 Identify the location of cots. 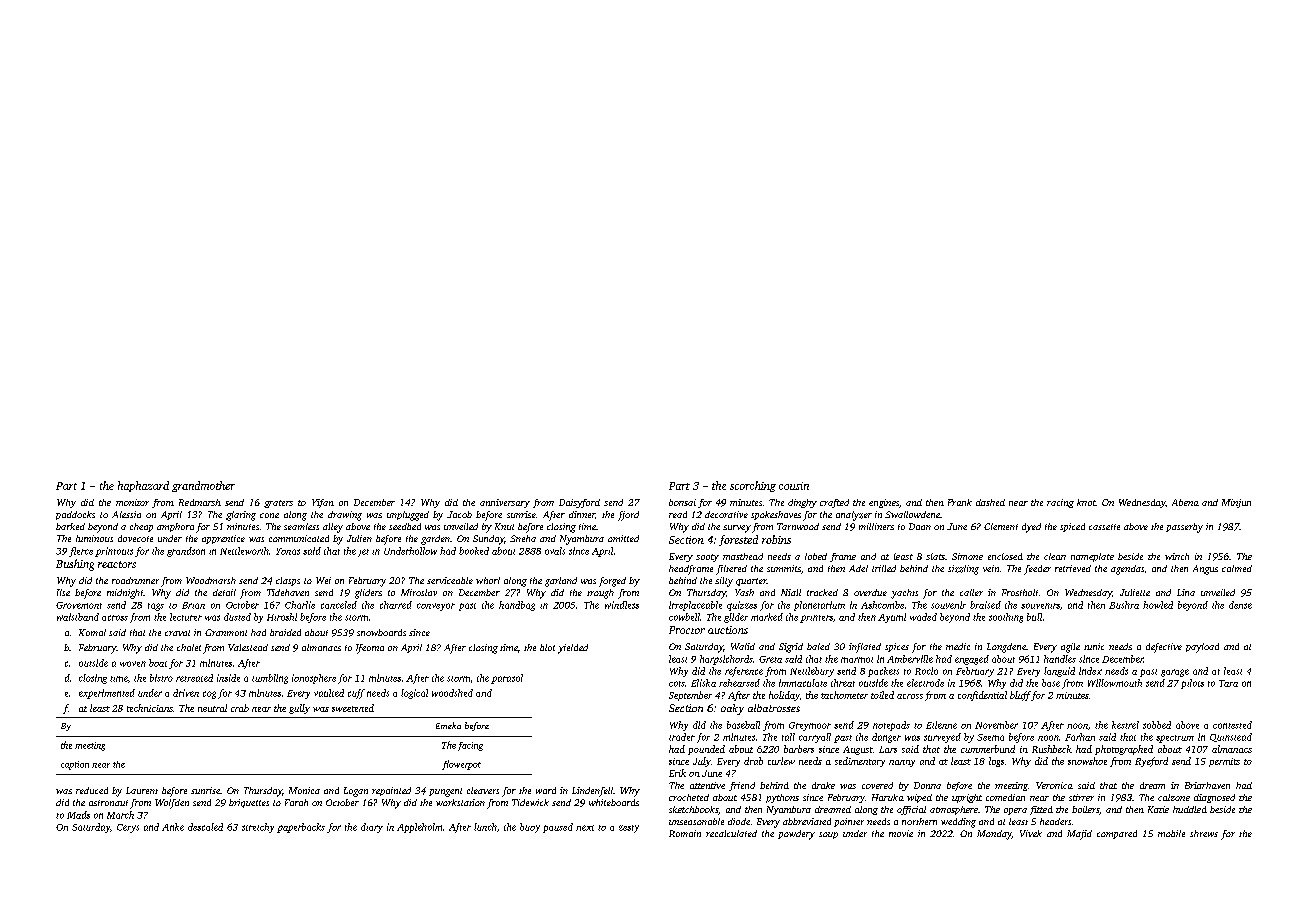
(677, 684).
